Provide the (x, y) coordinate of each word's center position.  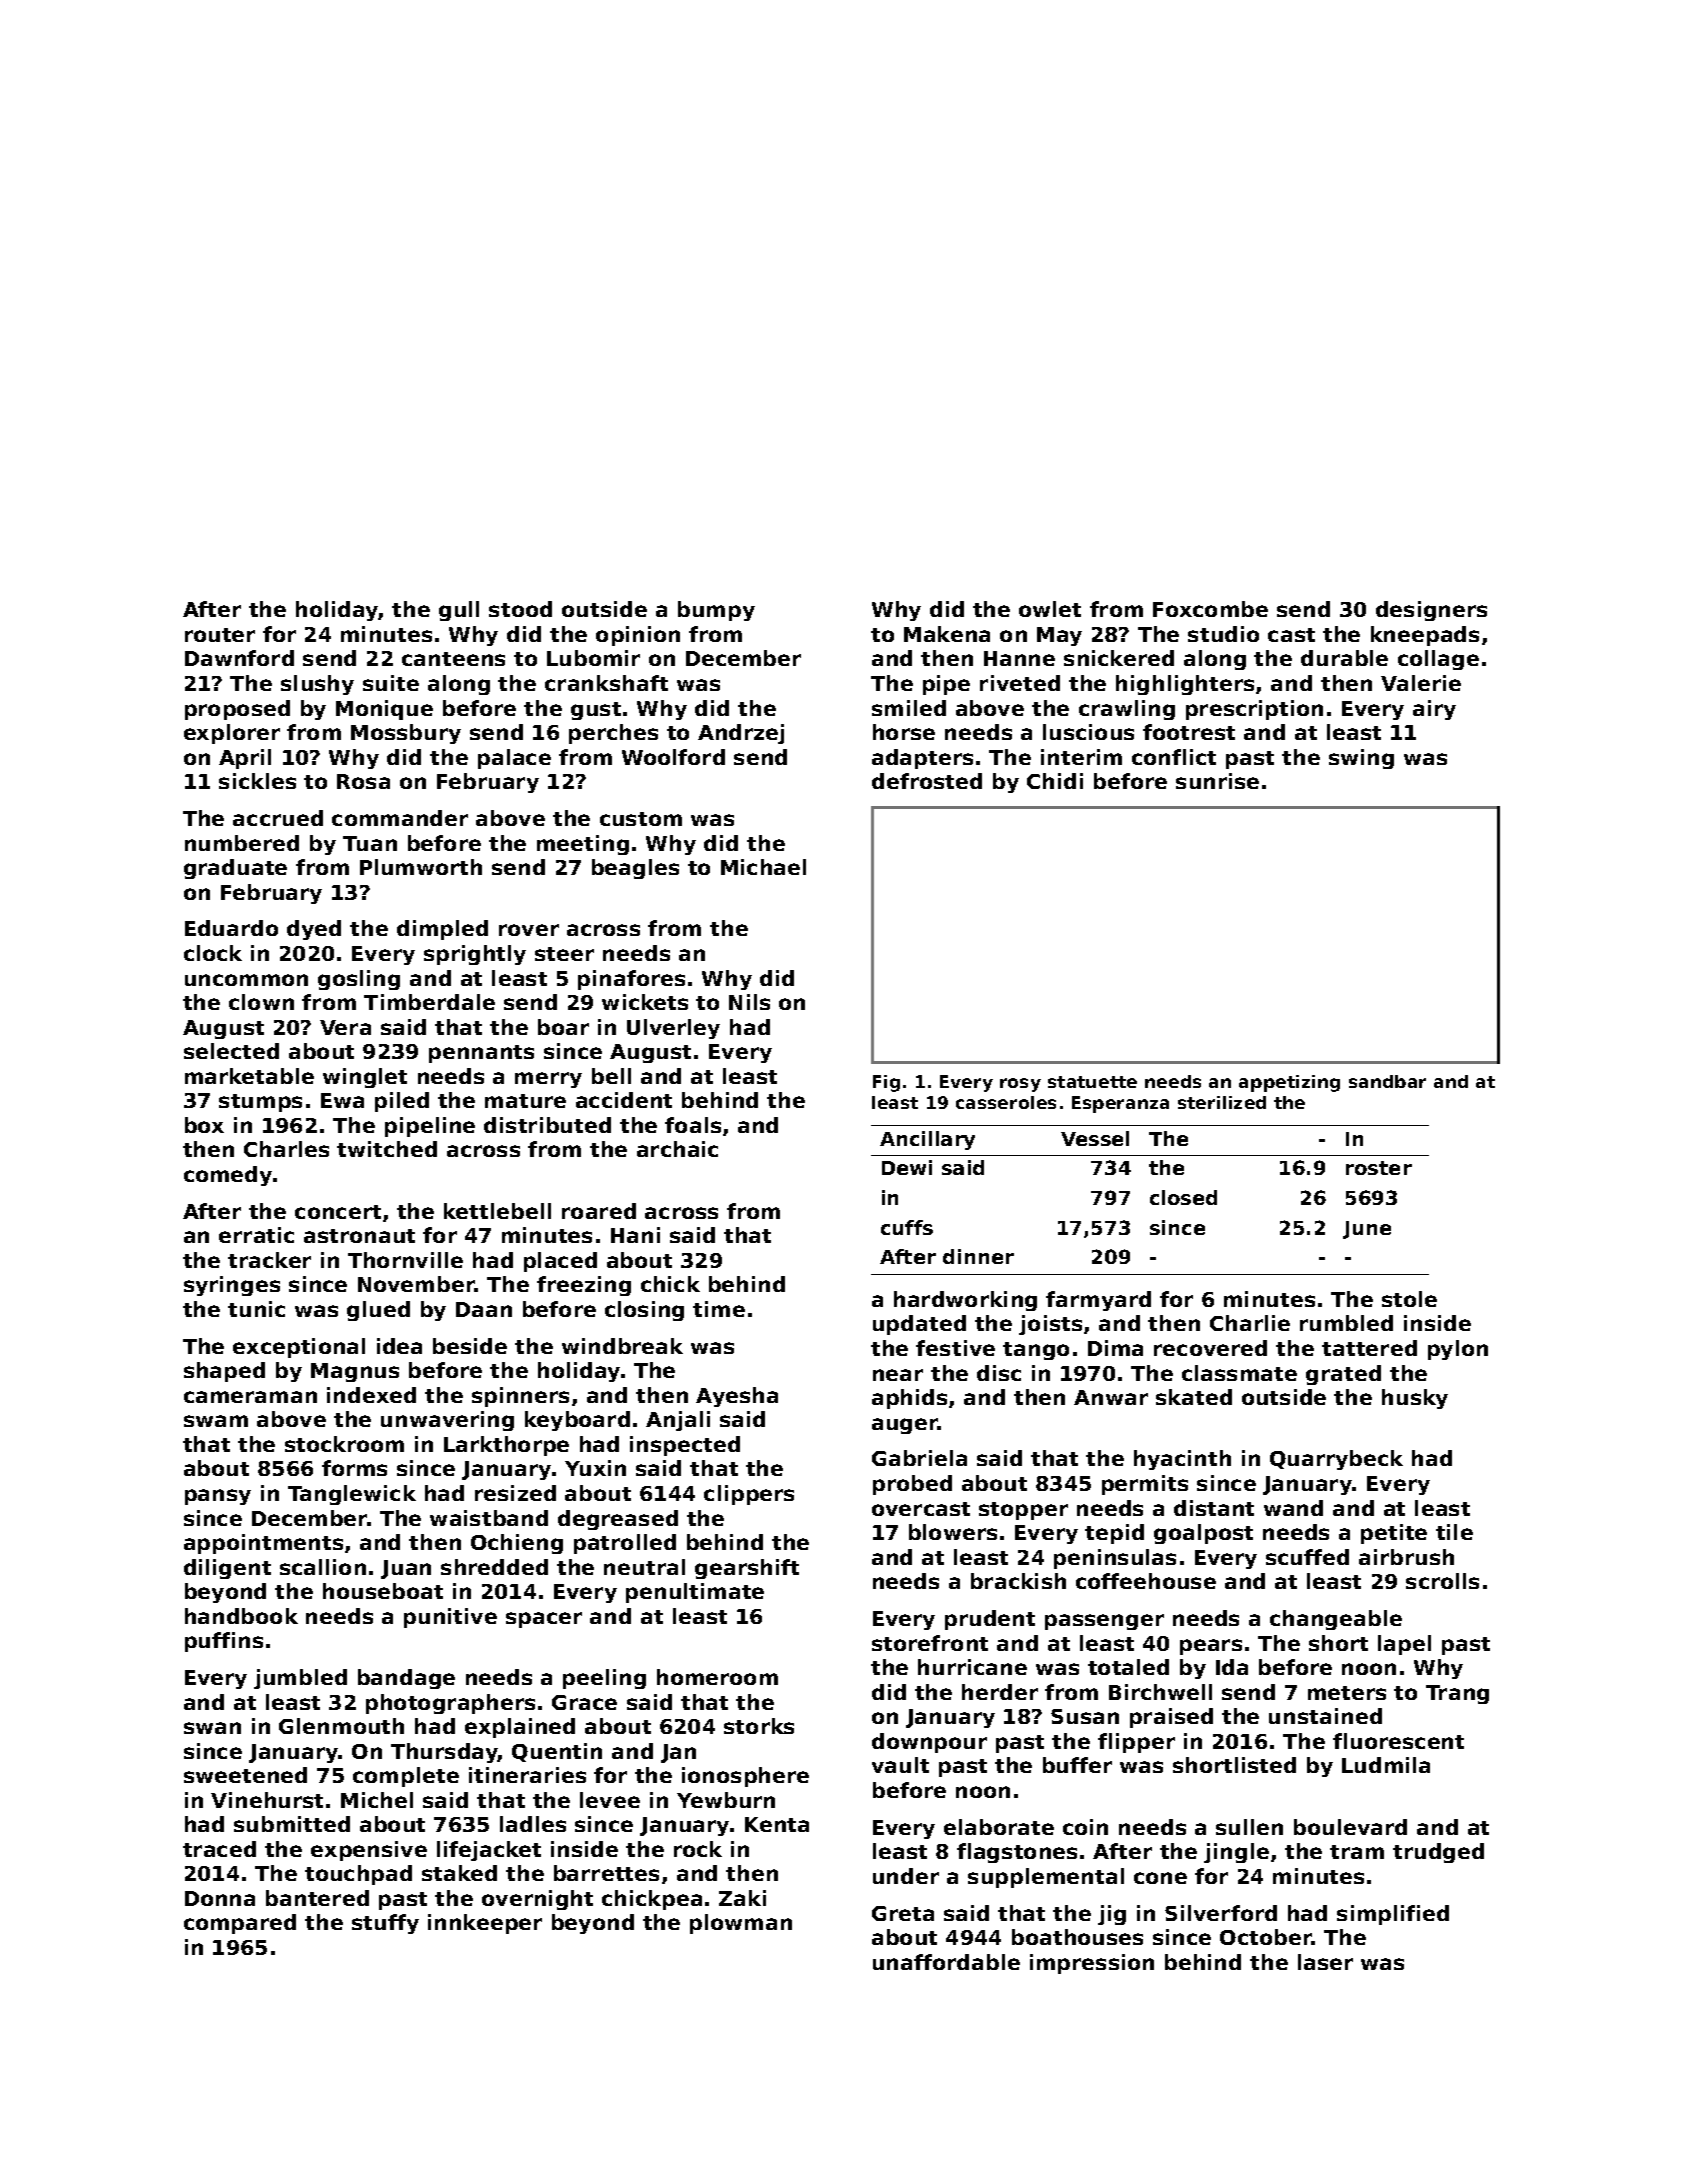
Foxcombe (1210, 609)
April (245, 759)
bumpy (716, 611)
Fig (886, 1083)
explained (520, 1728)
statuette (1092, 1082)
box (204, 1125)
